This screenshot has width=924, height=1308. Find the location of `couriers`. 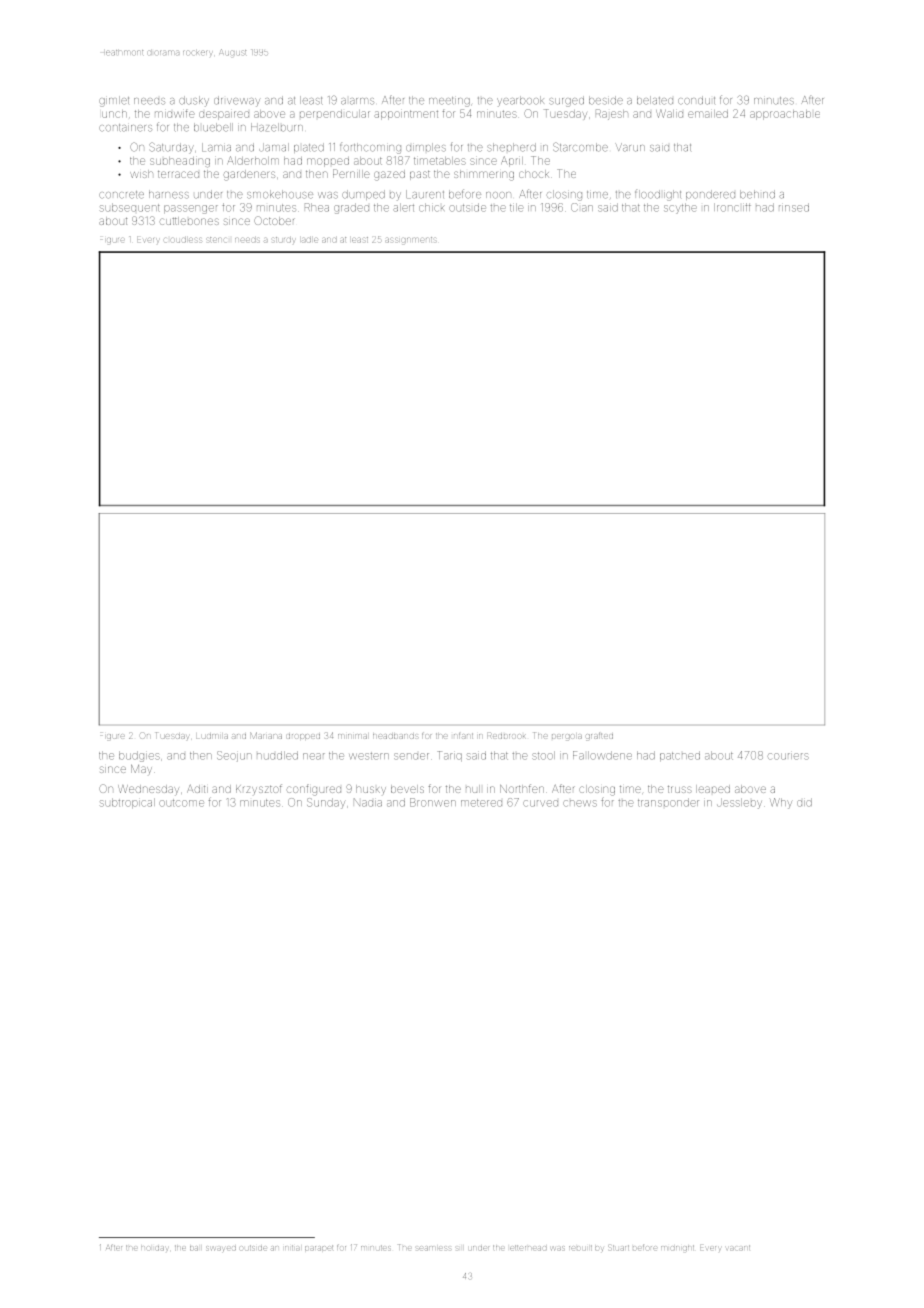

couriers is located at coordinates (788, 756).
